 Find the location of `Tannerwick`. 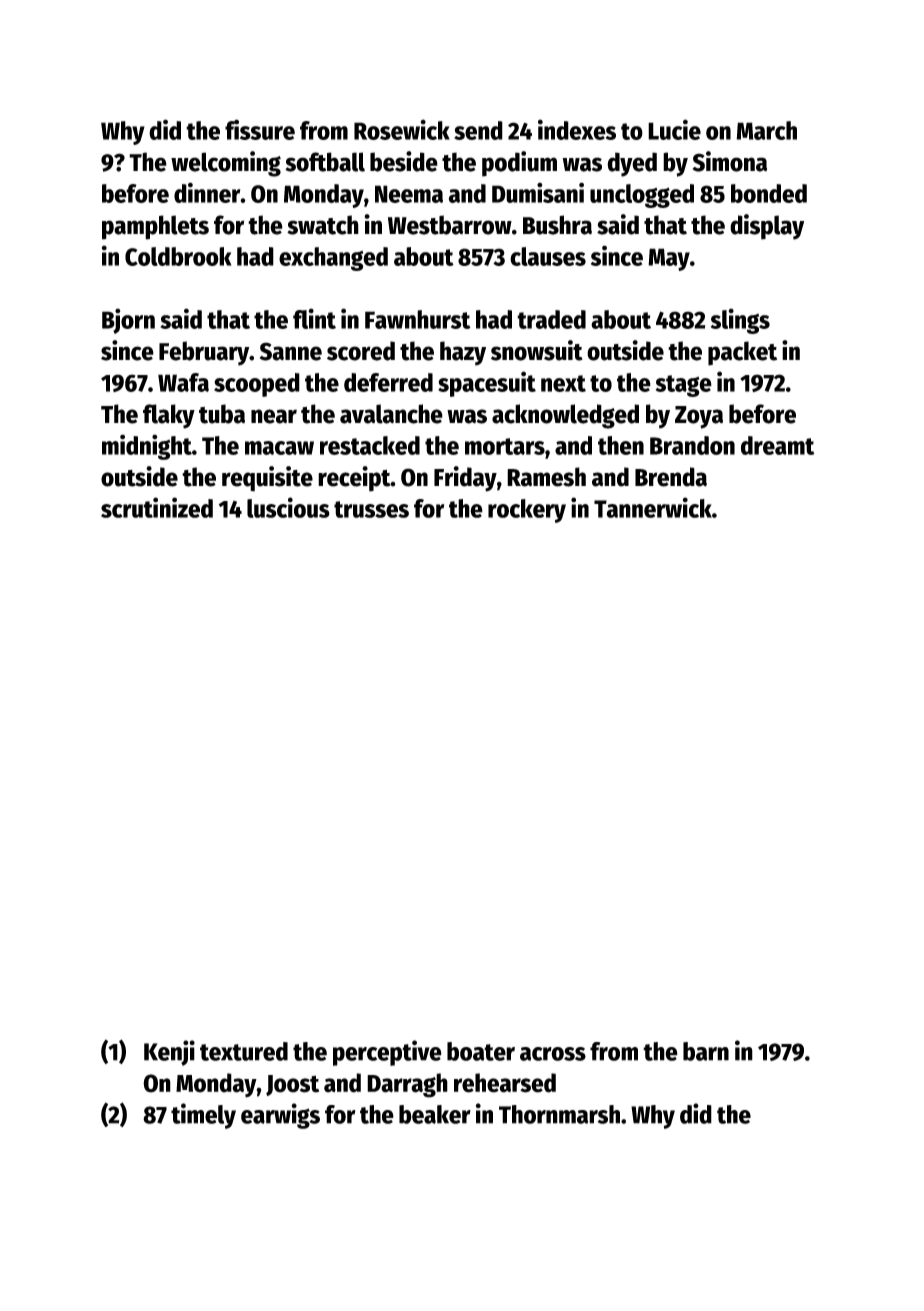

Tannerwick is located at coordinates (653, 507).
